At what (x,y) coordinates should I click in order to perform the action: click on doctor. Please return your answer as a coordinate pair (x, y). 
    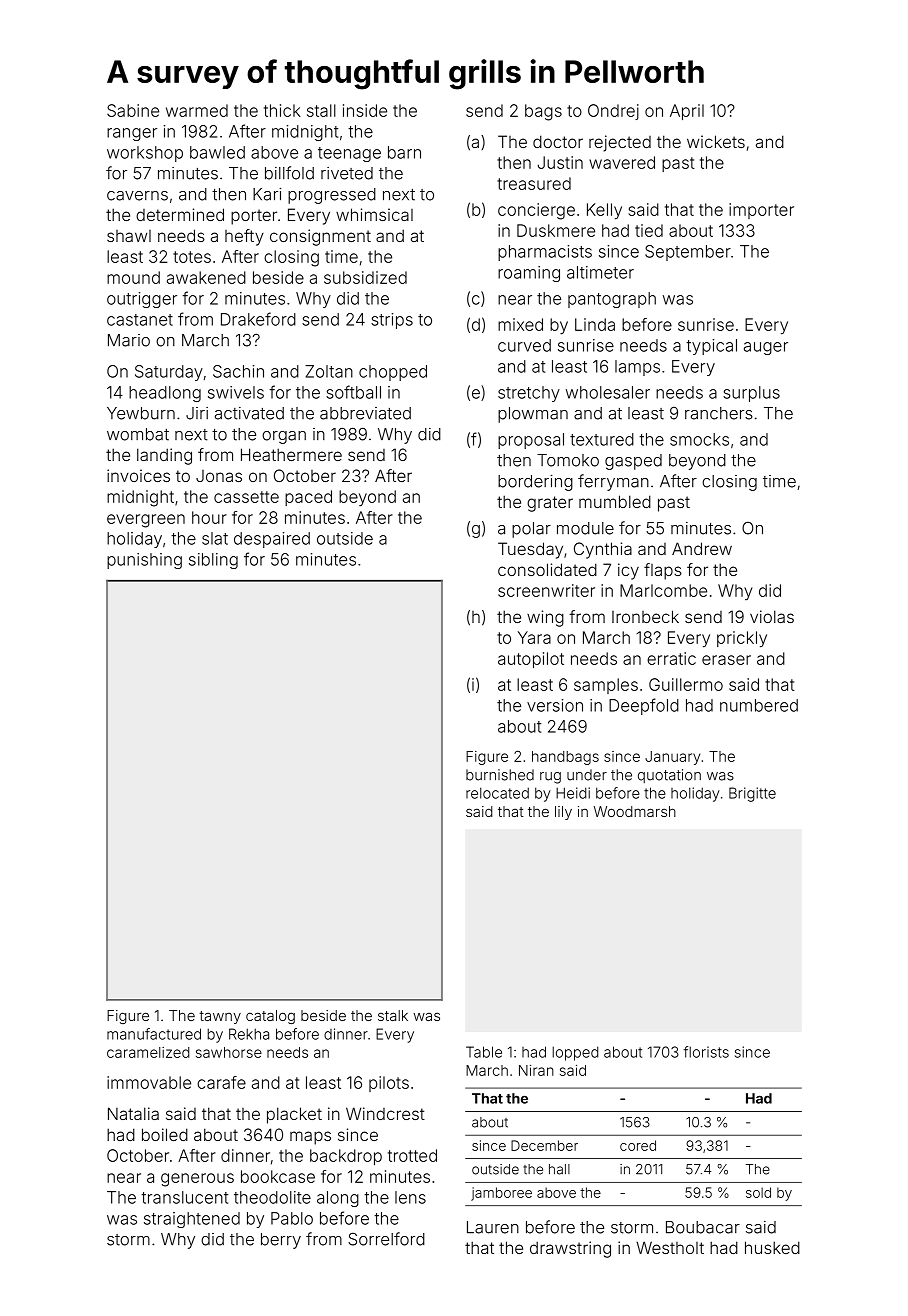
    Looking at the image, I should click on (558, 141).
